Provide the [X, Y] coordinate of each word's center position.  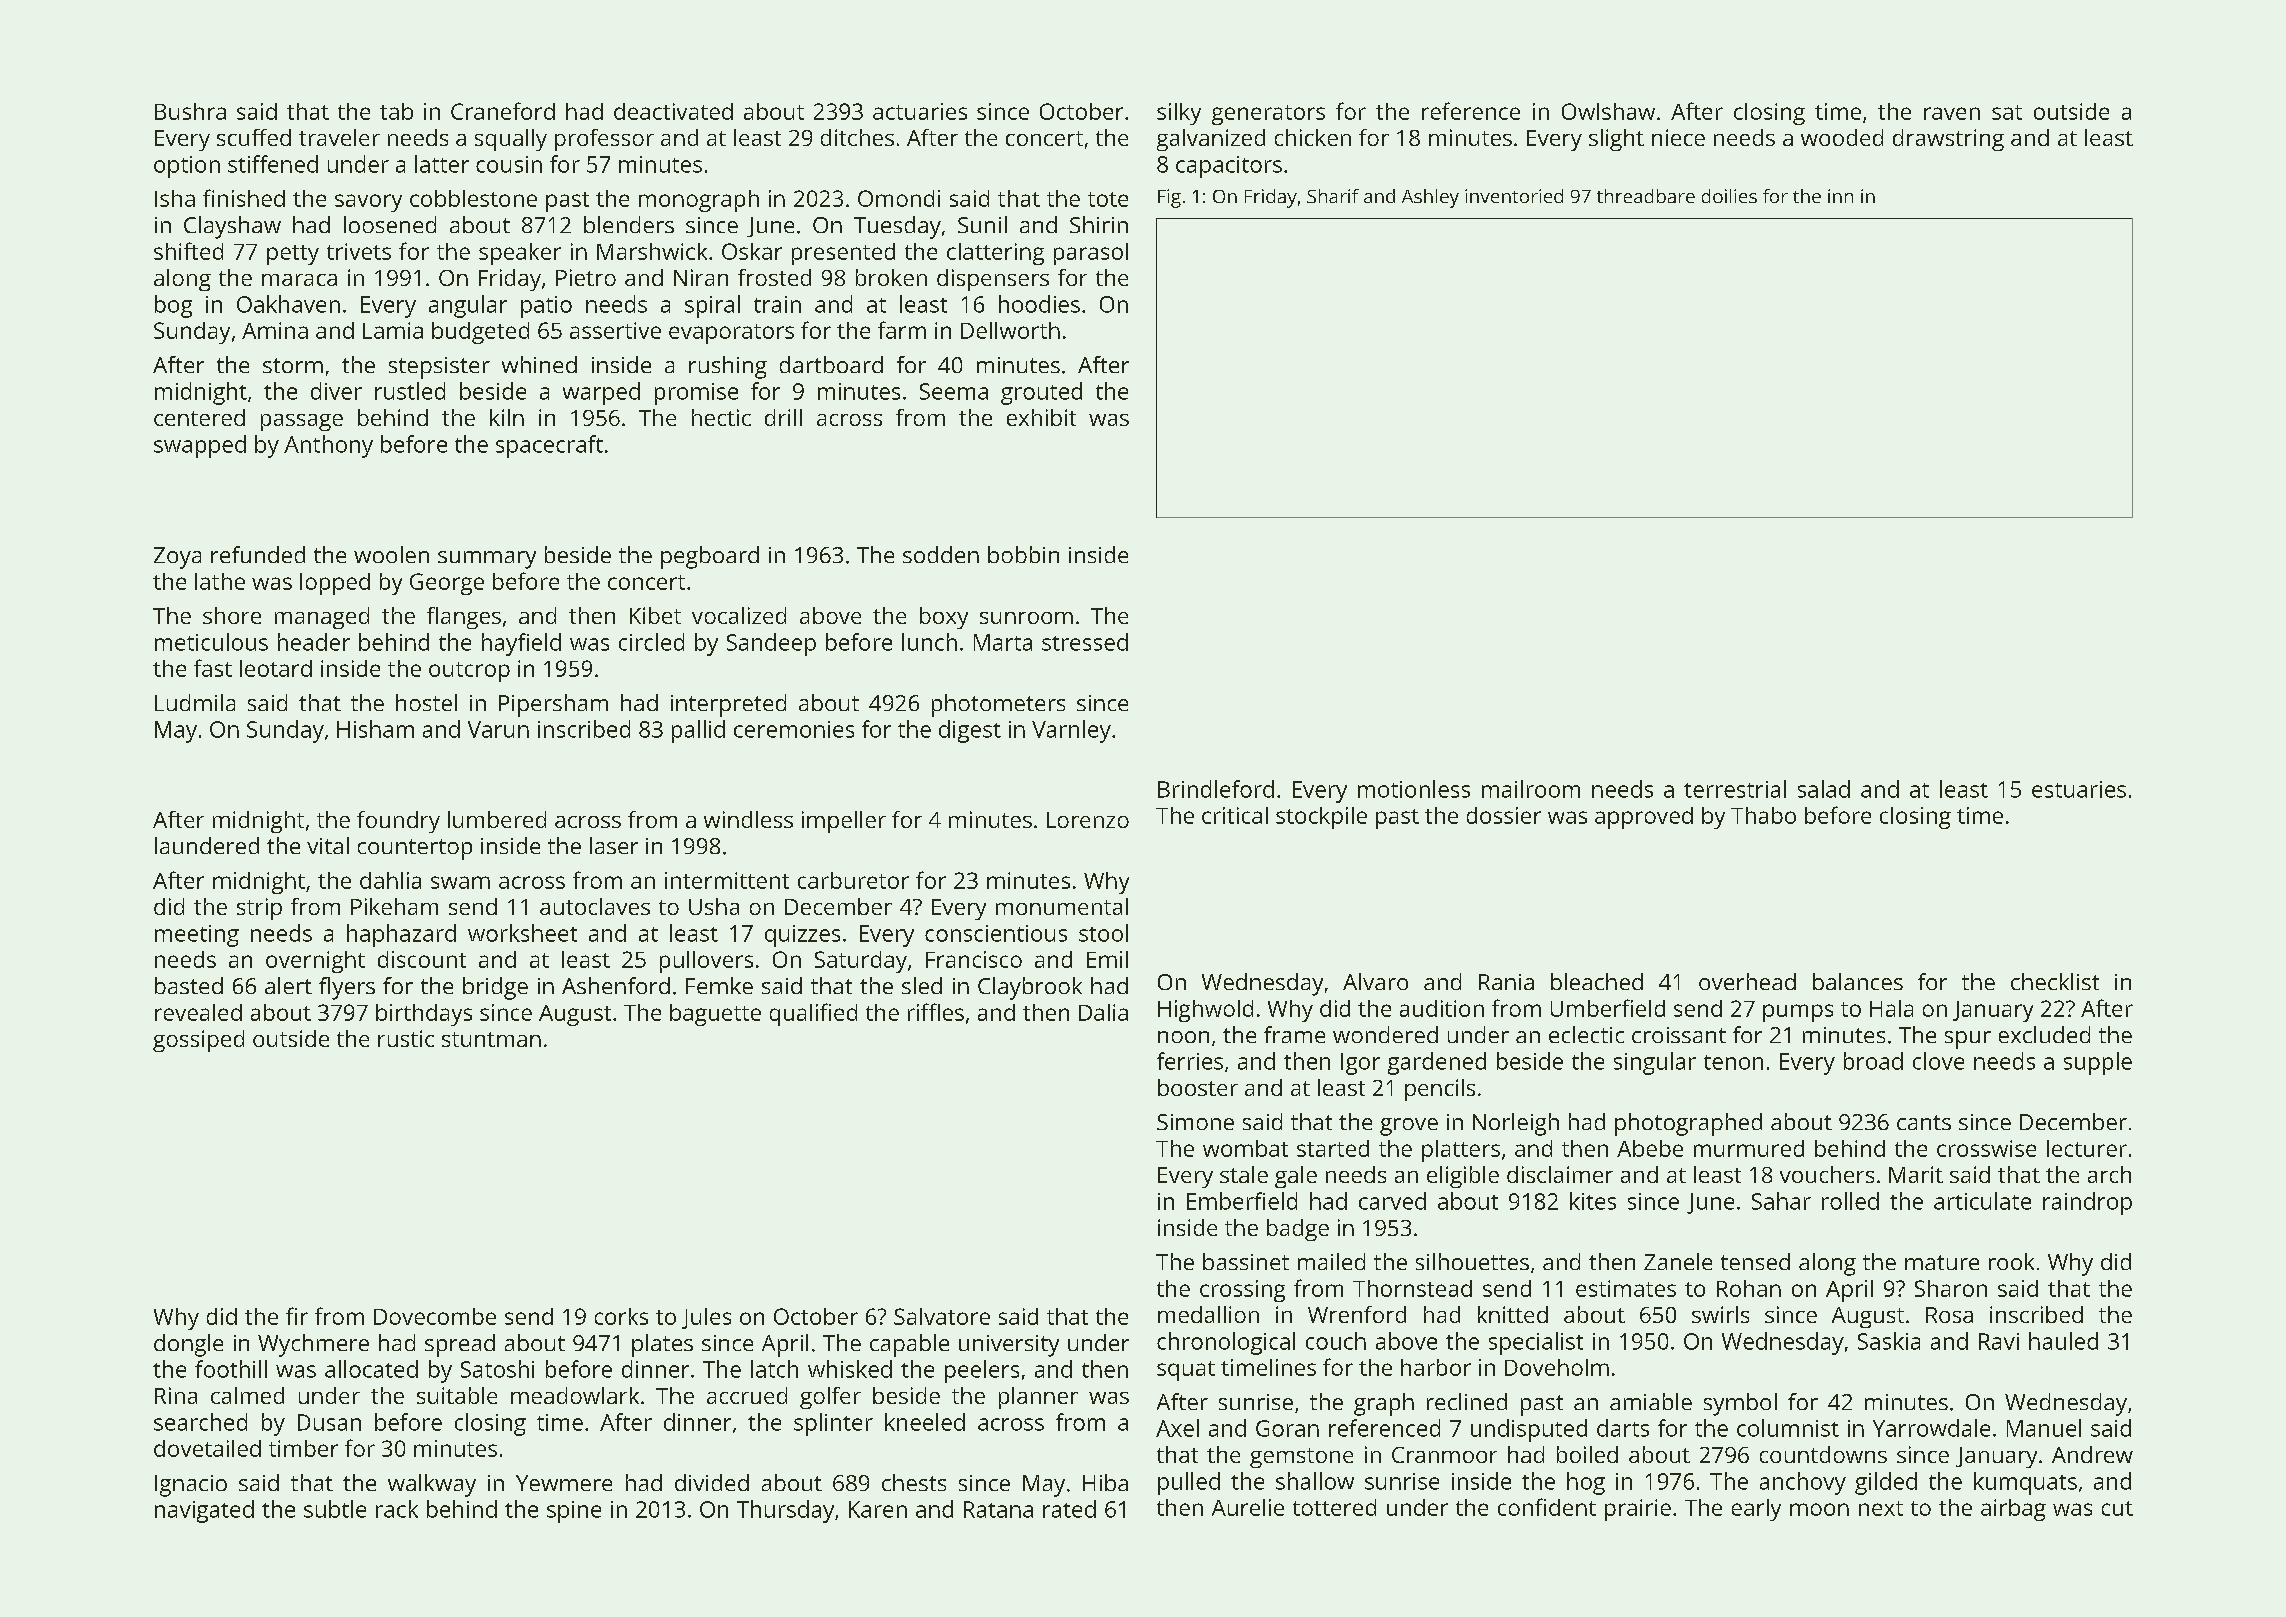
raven [1952, 113]
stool [1103, 933]
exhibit [1041, 417]
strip [259, 909]
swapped [200, 446]
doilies [1729, 196]
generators [1268, 115]
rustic [406, 1038]
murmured [1749, 1148]
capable [909, 1345]
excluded [2044, 1034]
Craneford [503, 111]
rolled [1850, 1201]
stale [1244, 1174]
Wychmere [313, 1345]
